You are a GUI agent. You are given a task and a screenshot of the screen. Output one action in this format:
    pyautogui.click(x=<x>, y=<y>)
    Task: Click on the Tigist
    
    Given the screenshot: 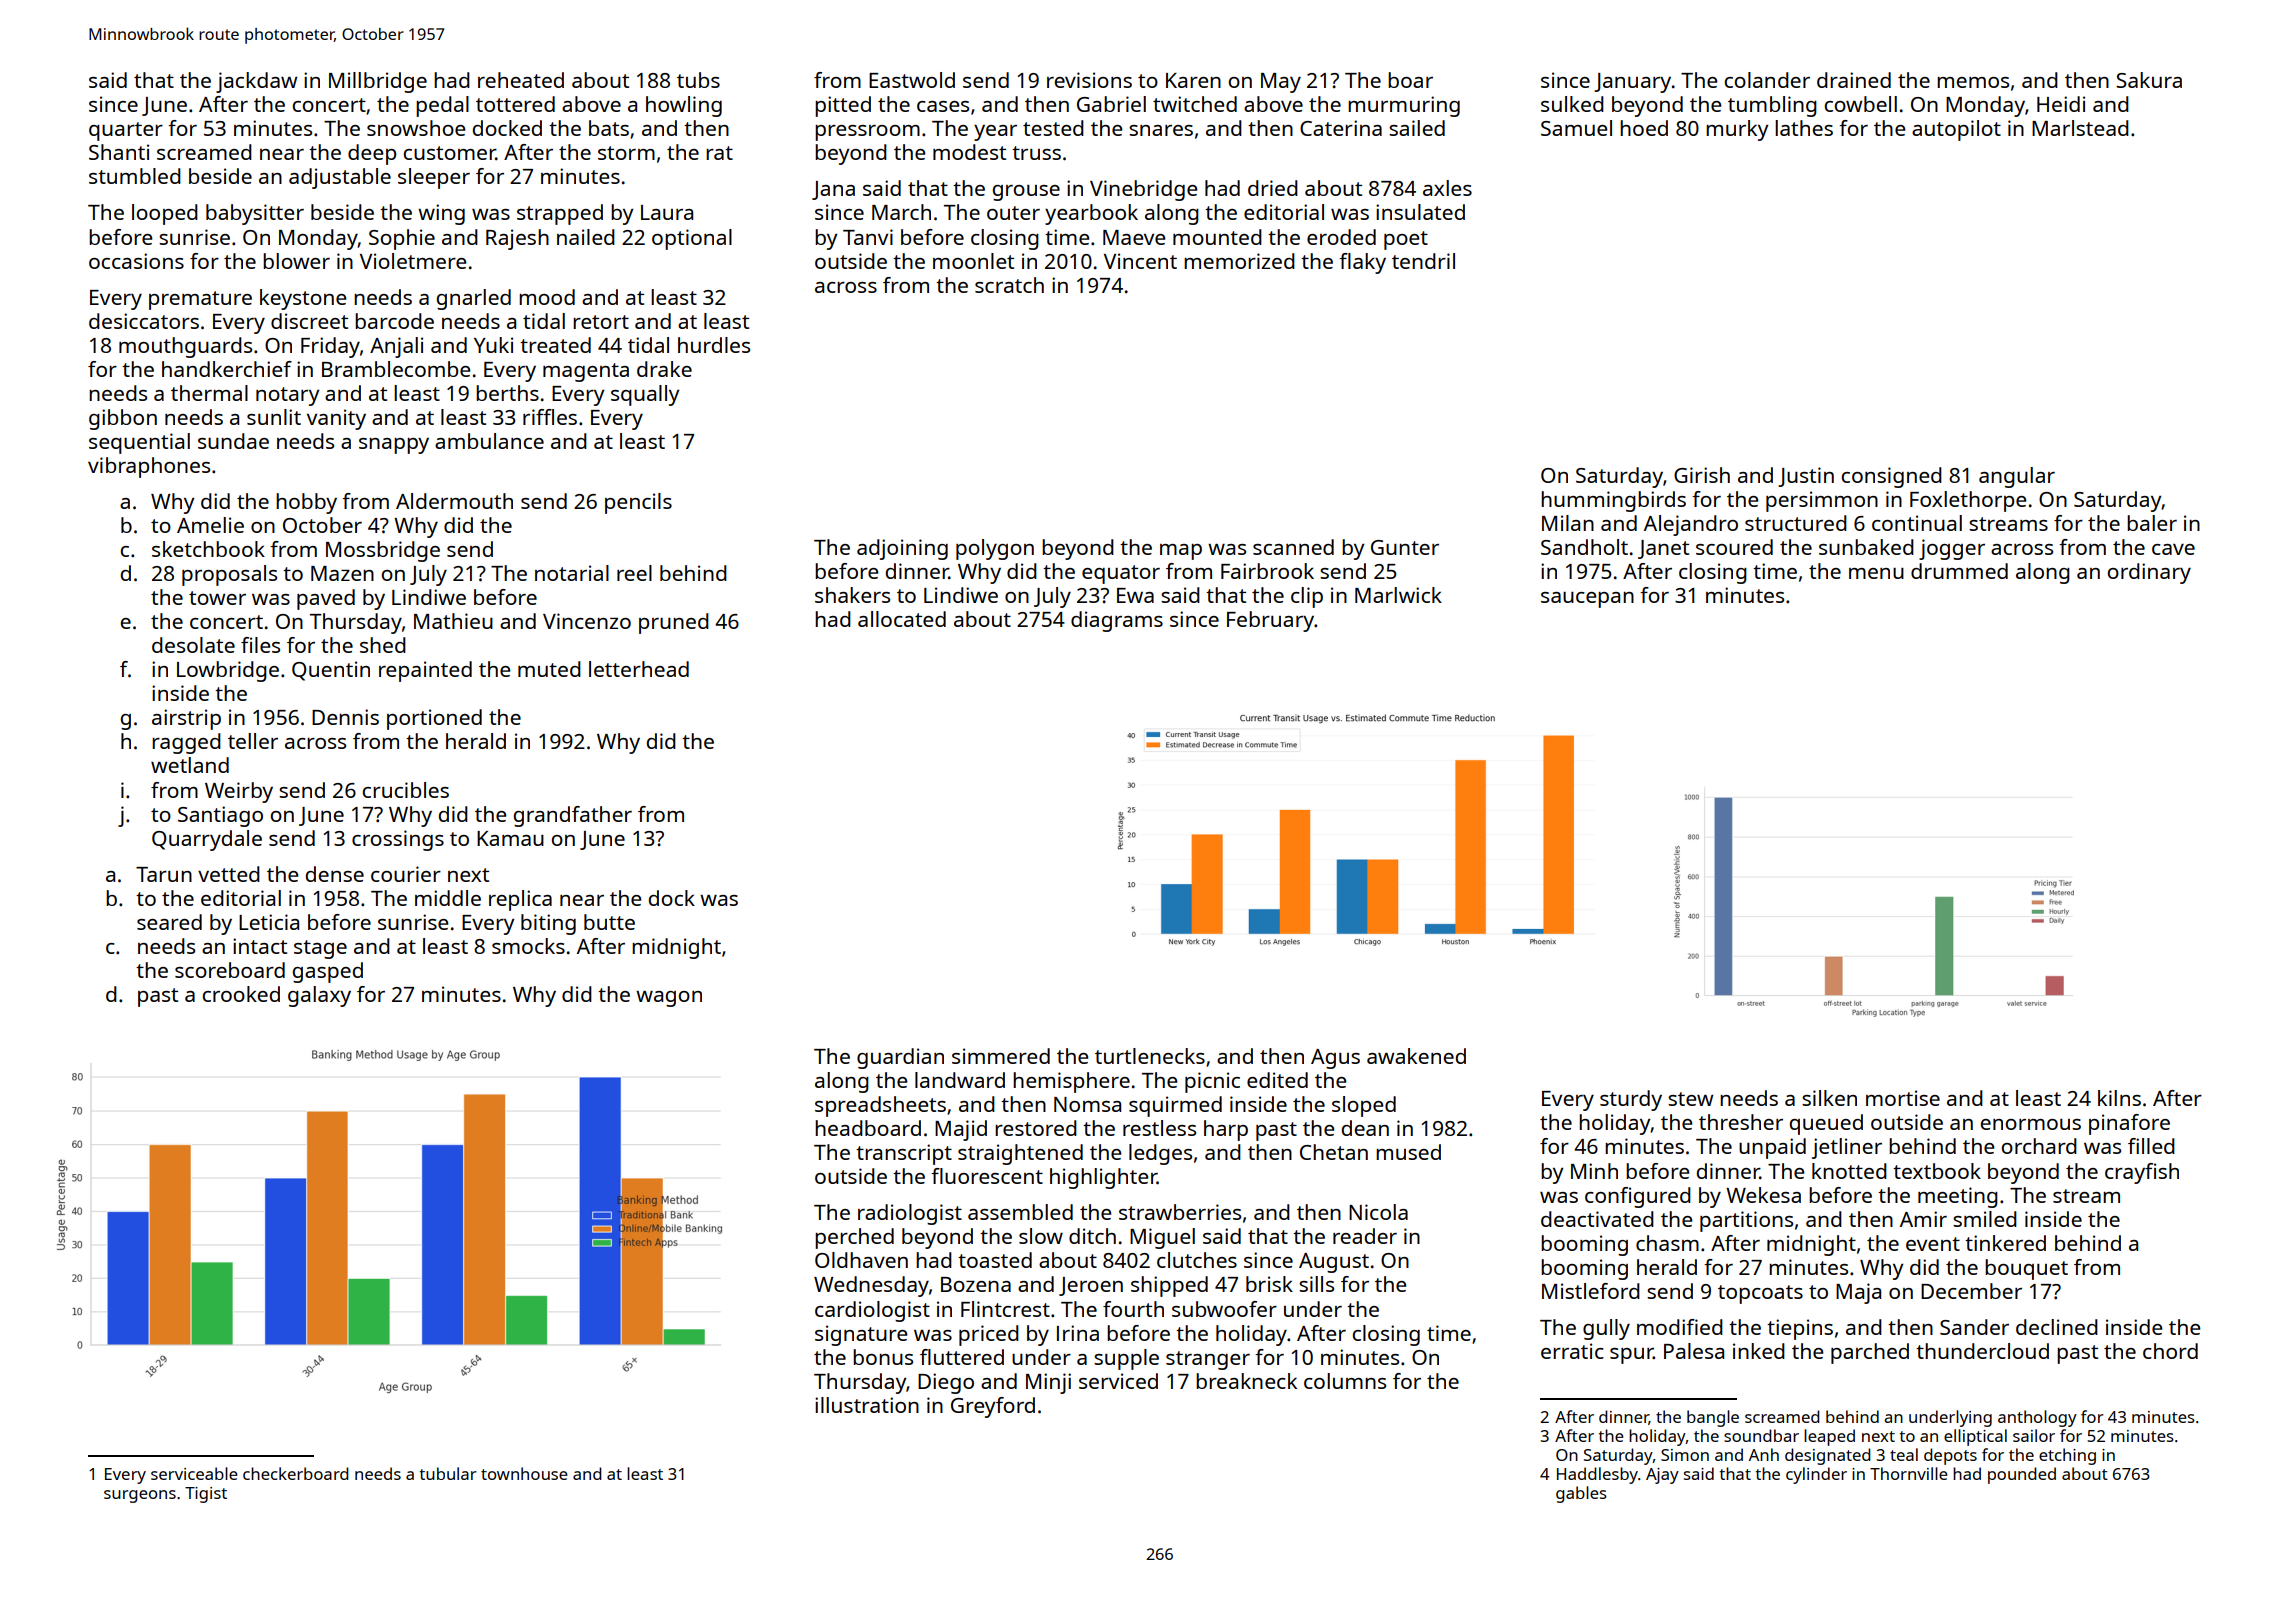 What is the action you would take?
    pyautogui.click(x=206, y=1495)
